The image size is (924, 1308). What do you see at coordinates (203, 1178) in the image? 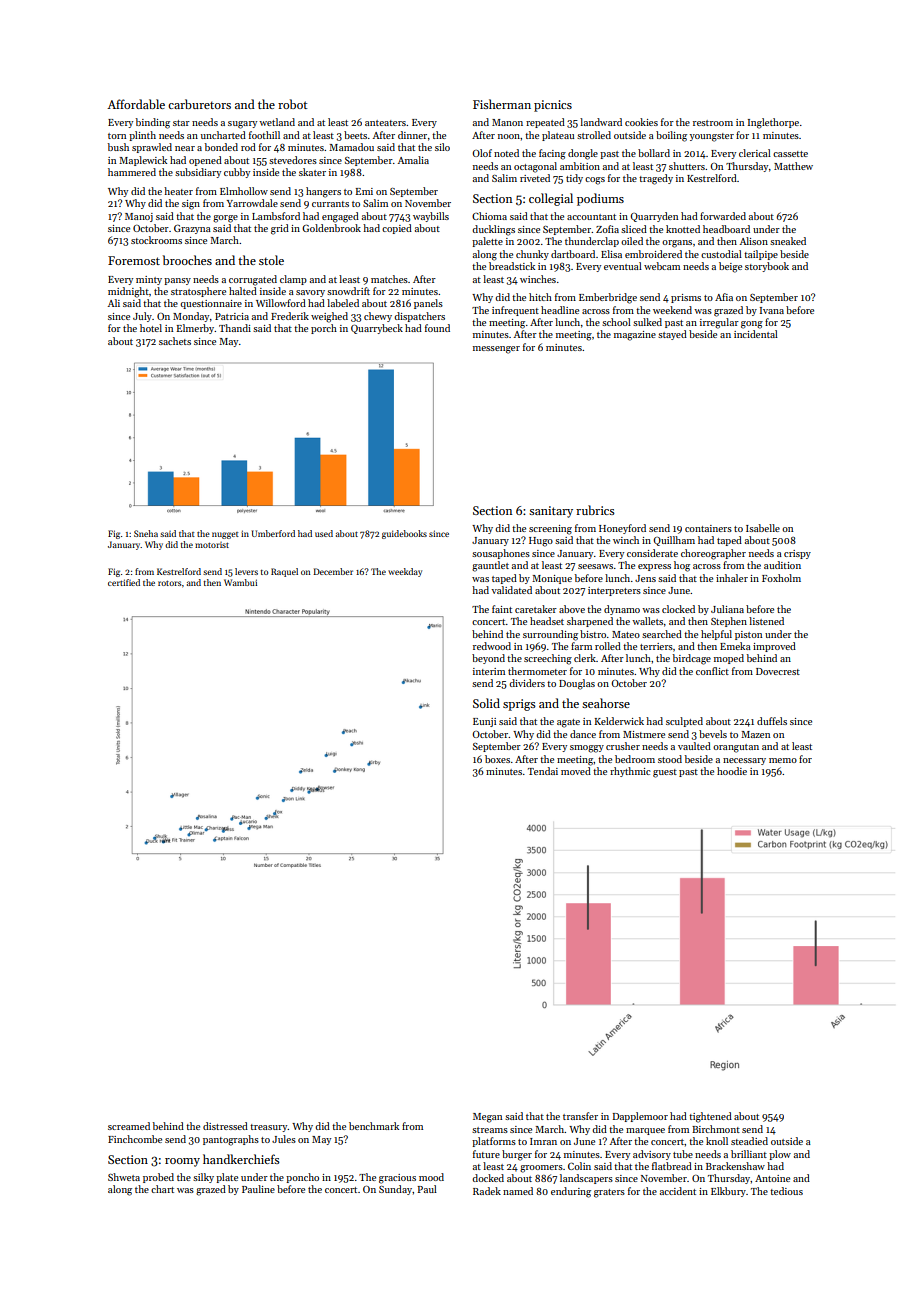
I see `silky` at bounding box center [203, 1178].
